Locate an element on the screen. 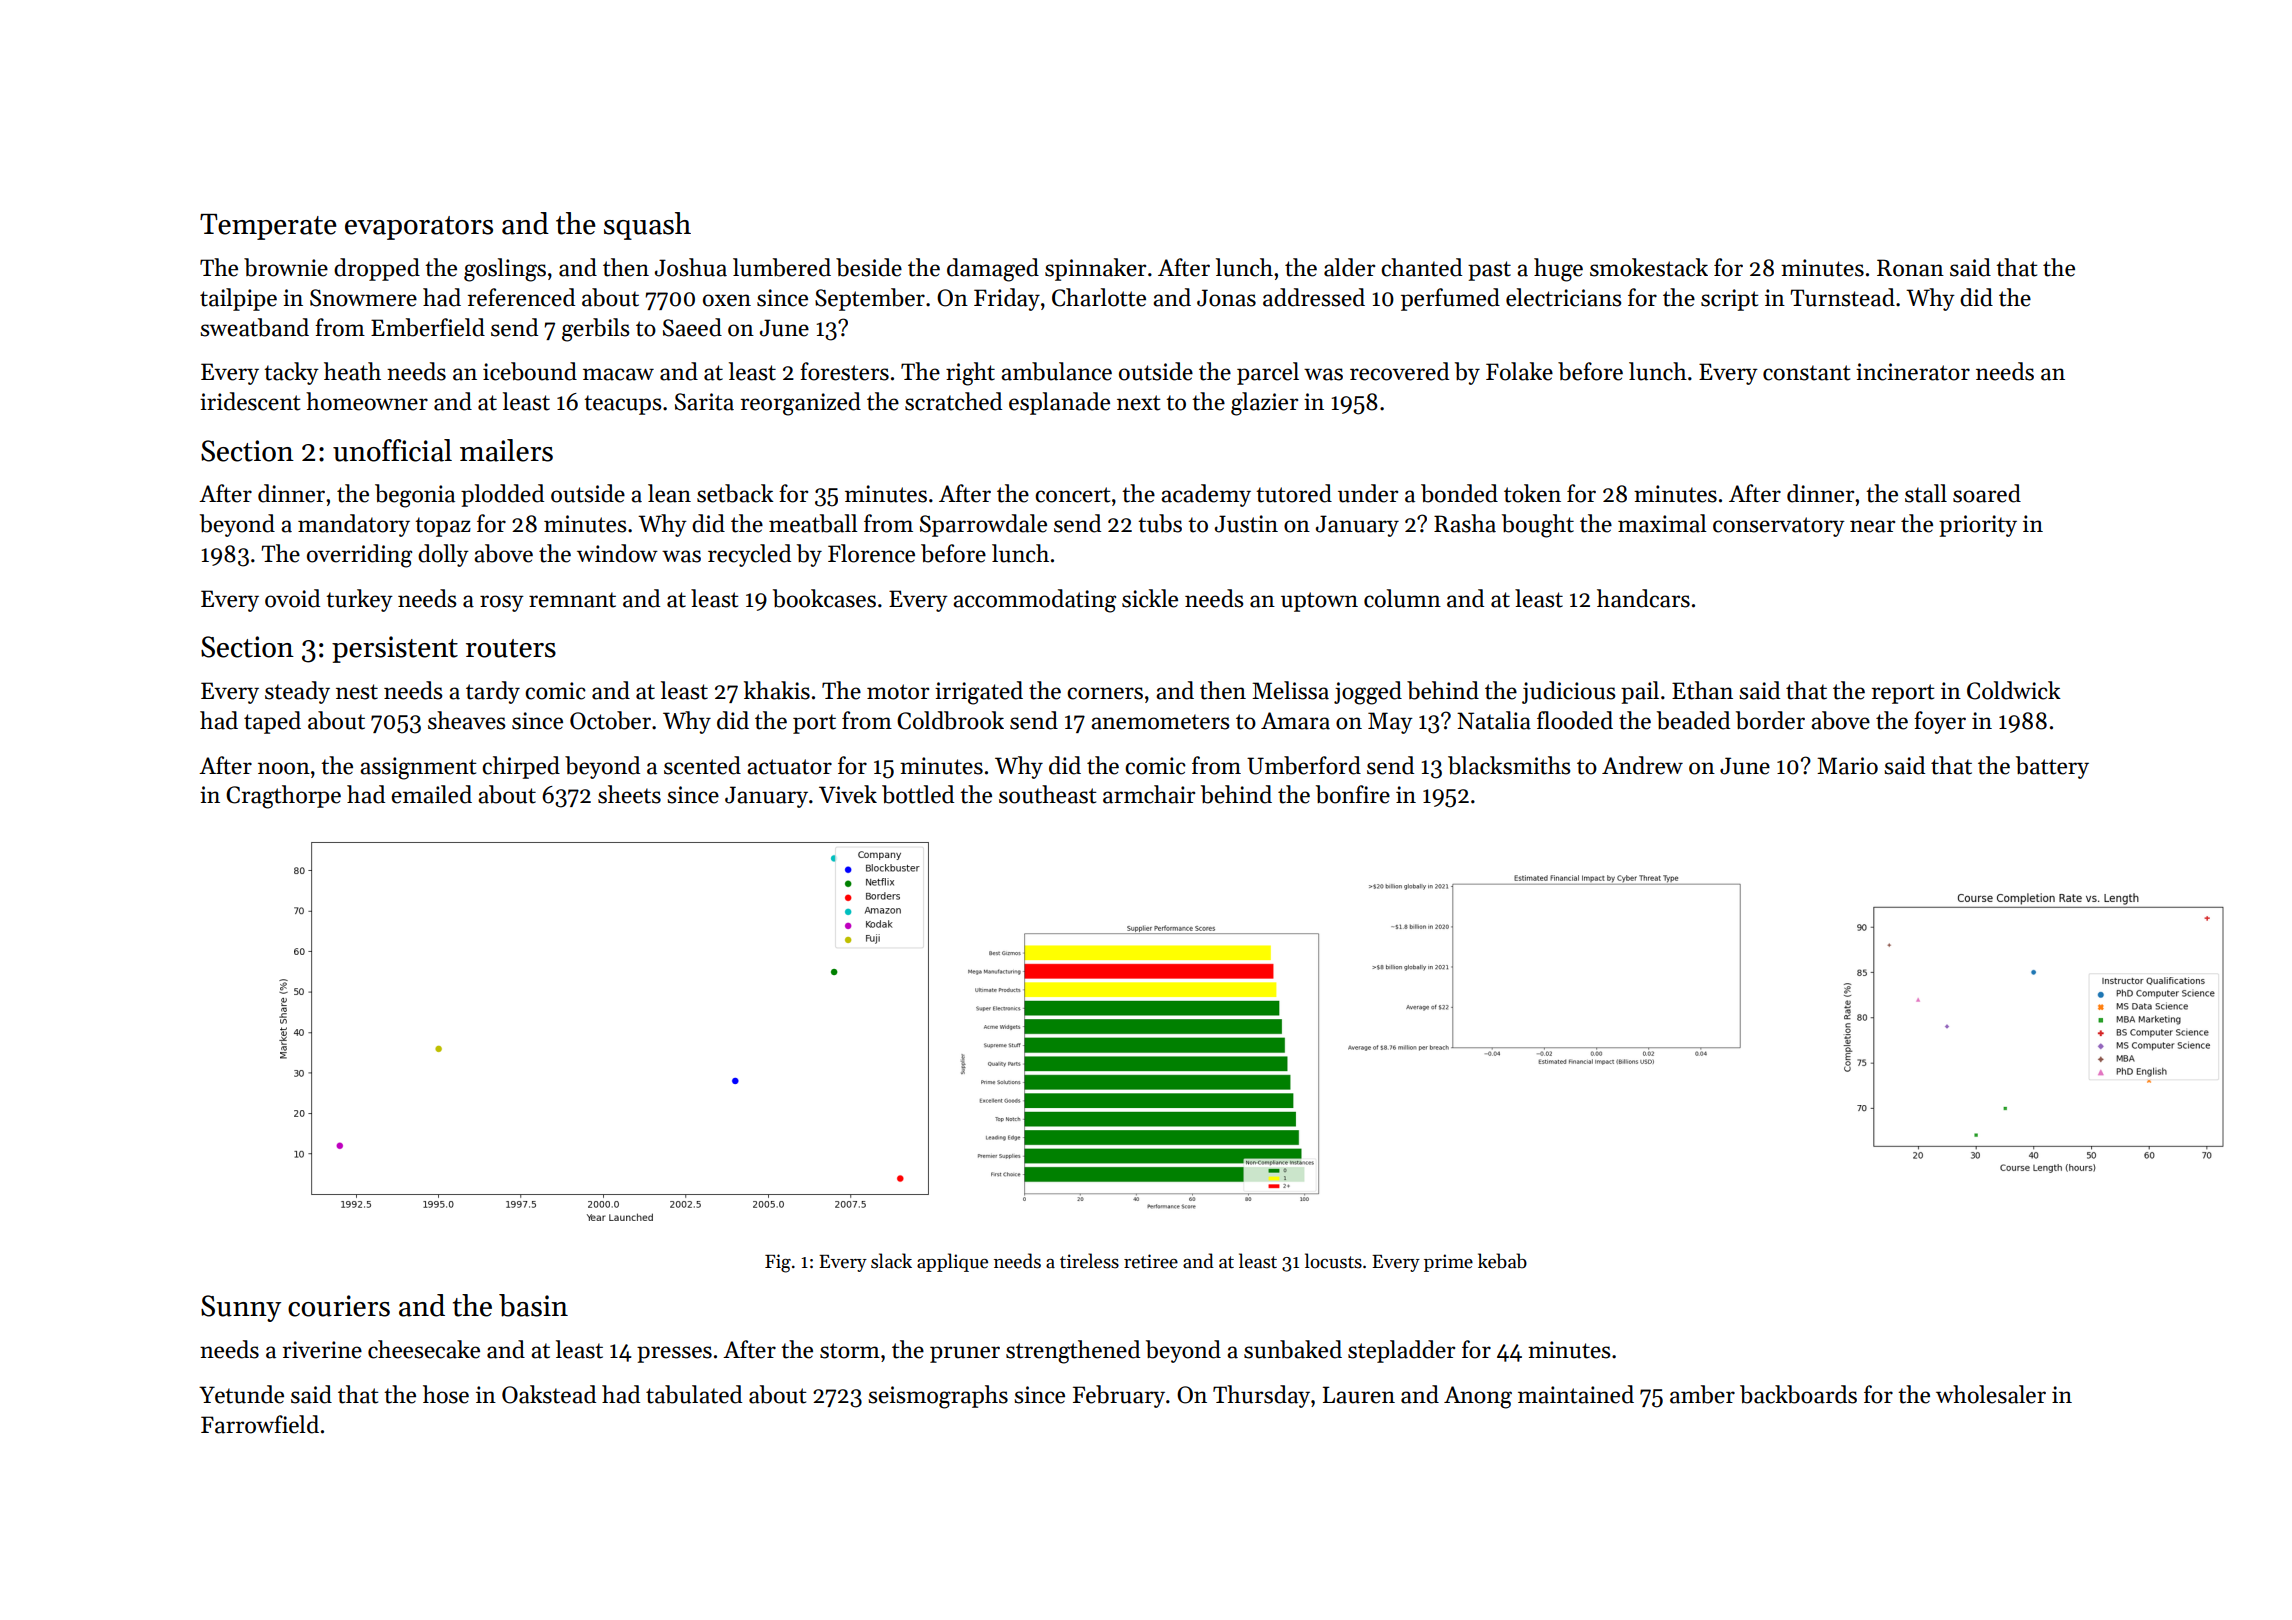 The image size is (2292, 1620). scratched is located at coordinates (953, 401).
